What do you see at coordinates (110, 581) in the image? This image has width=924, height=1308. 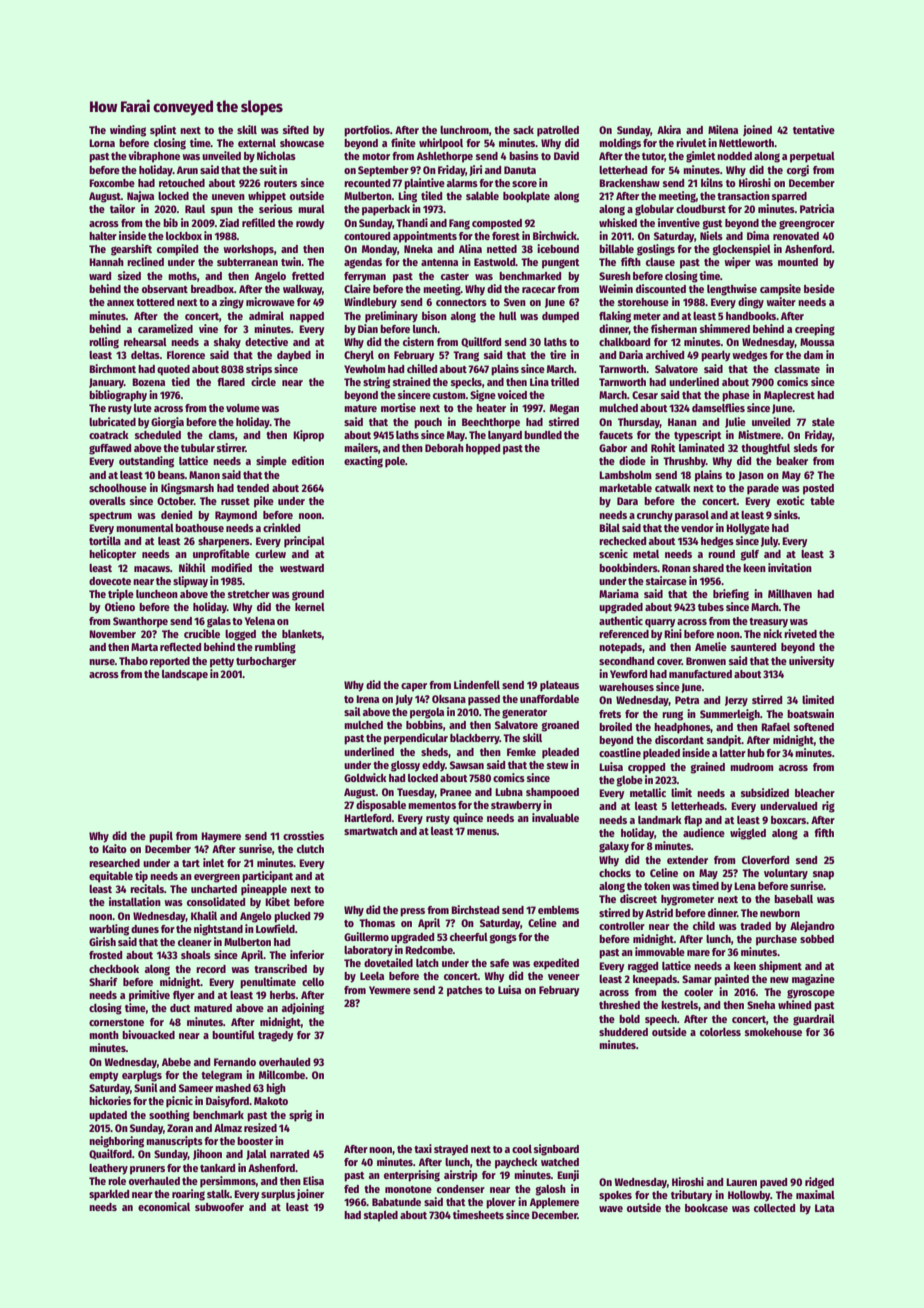 I see `dovecote` at bounding box center [110, 581].
